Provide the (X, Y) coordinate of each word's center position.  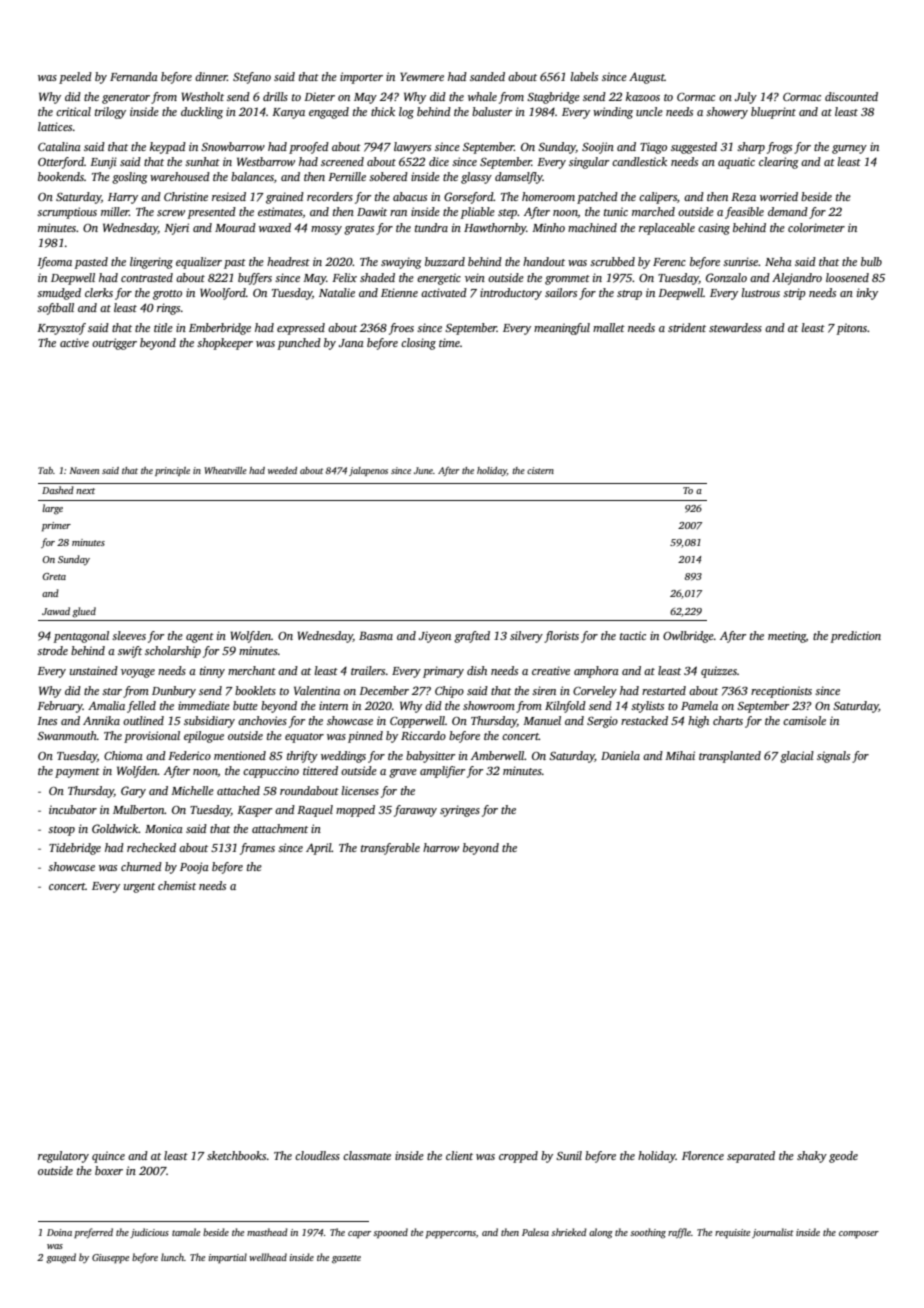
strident (687, 327)
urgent (139, 888)
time (449, 342)
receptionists (781, 692)
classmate (367, 1155)
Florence (703, 1155)
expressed (301, 329)
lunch (172, 1257)
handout (544, 261)
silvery (526, 637)
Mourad (235, 227)
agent (200, 638)
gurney (849, 149)
